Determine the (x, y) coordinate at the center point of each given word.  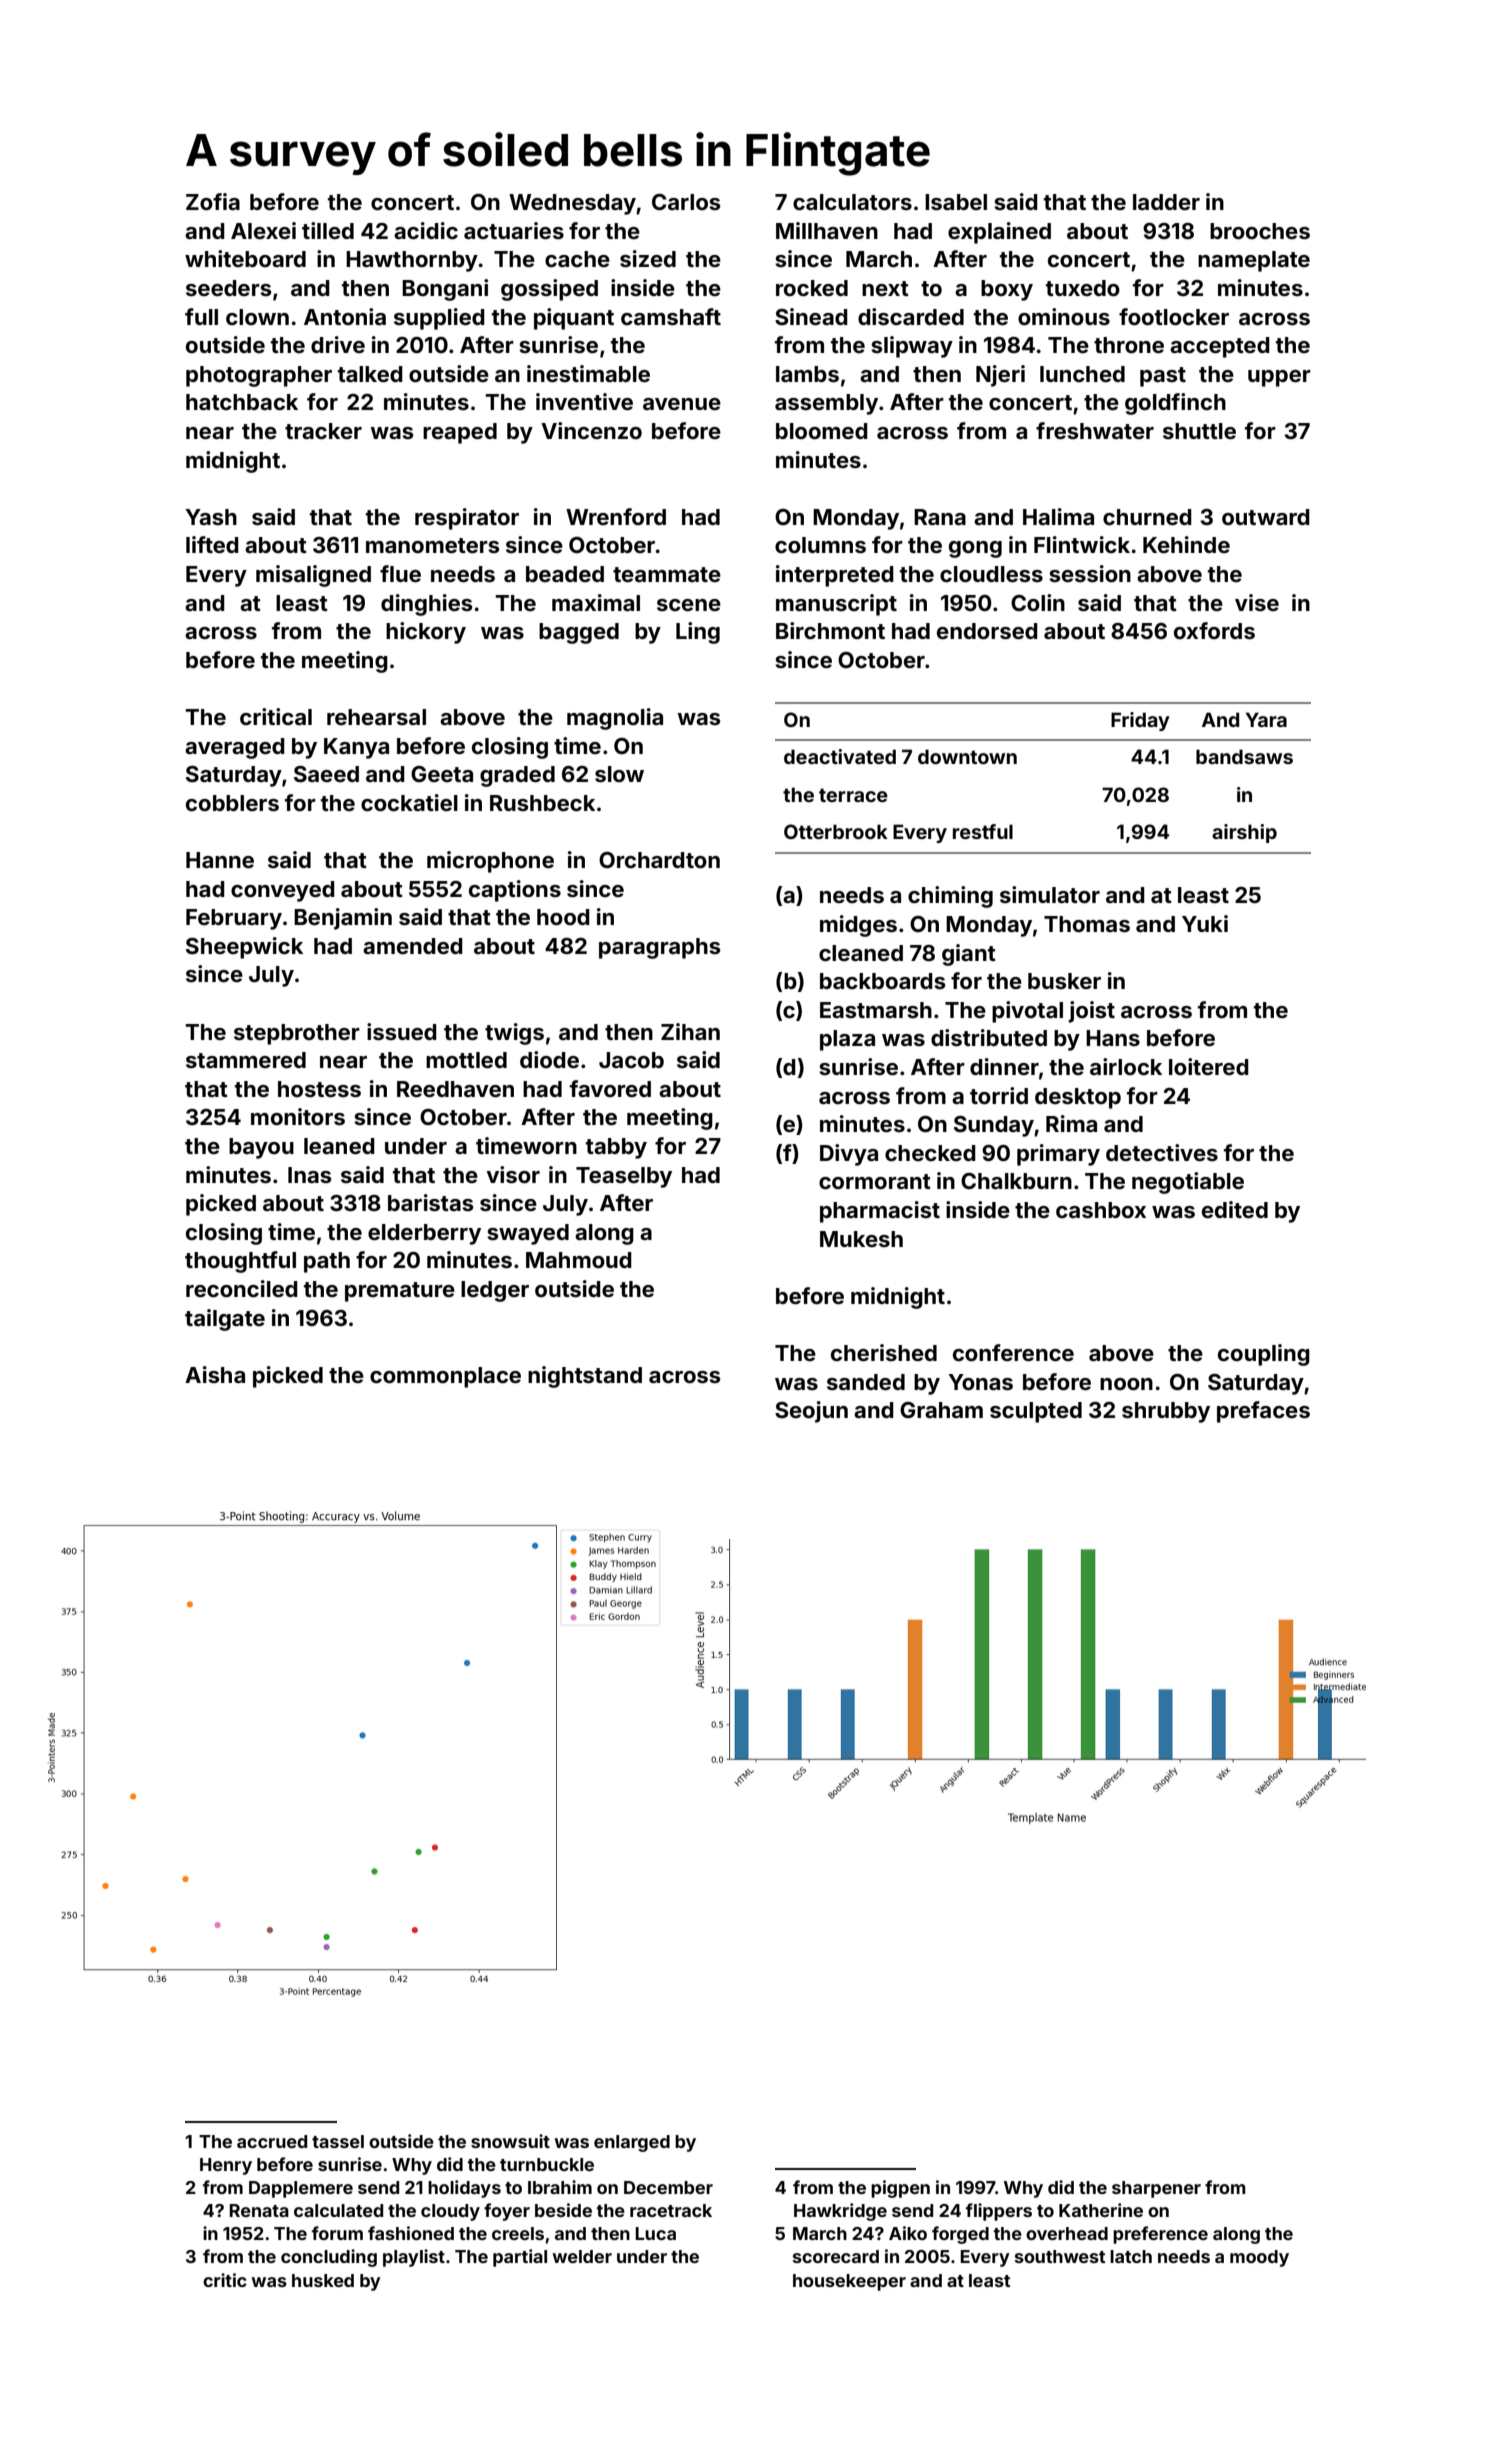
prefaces (1263, 1412)
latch (1131, 2256)
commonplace (445, 1377)
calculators (852, 202)
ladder (1166, 202)
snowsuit (510, 2141)
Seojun (811, 1412)
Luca (655, 2233)
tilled (328, 230)
